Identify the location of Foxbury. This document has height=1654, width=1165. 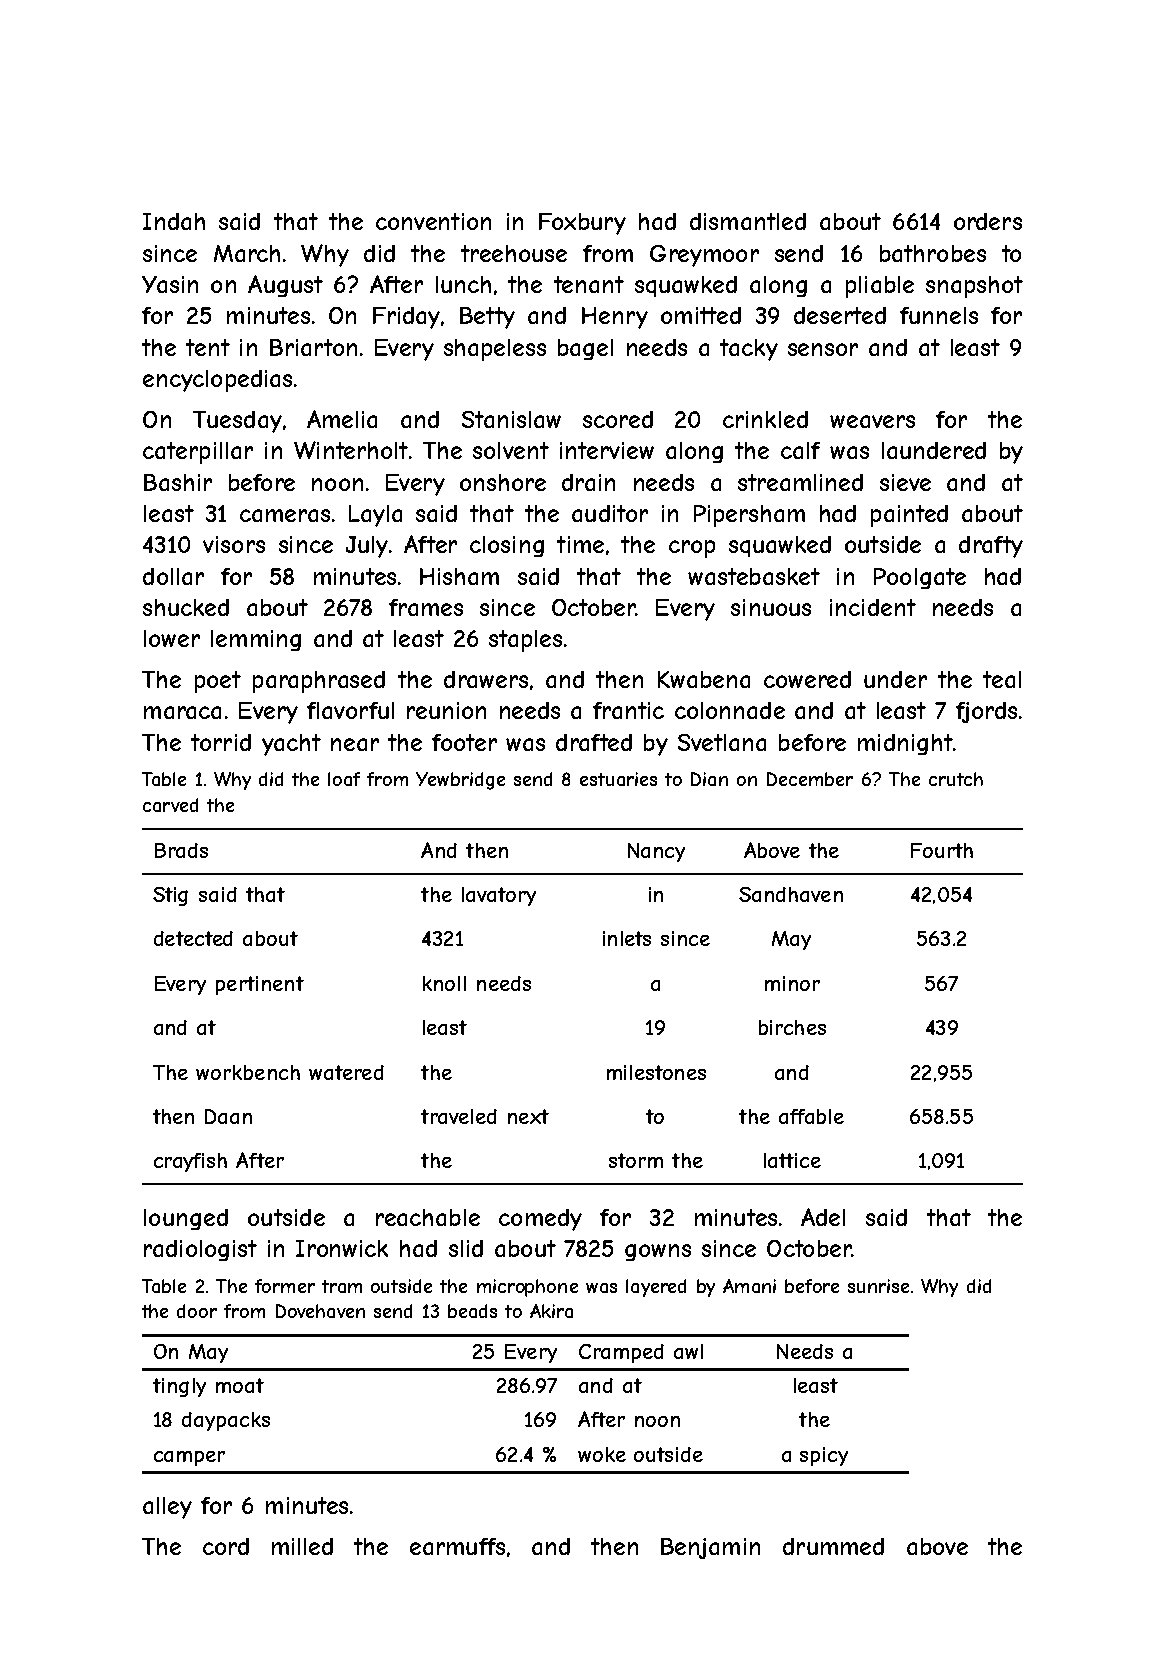
(582, 224).
